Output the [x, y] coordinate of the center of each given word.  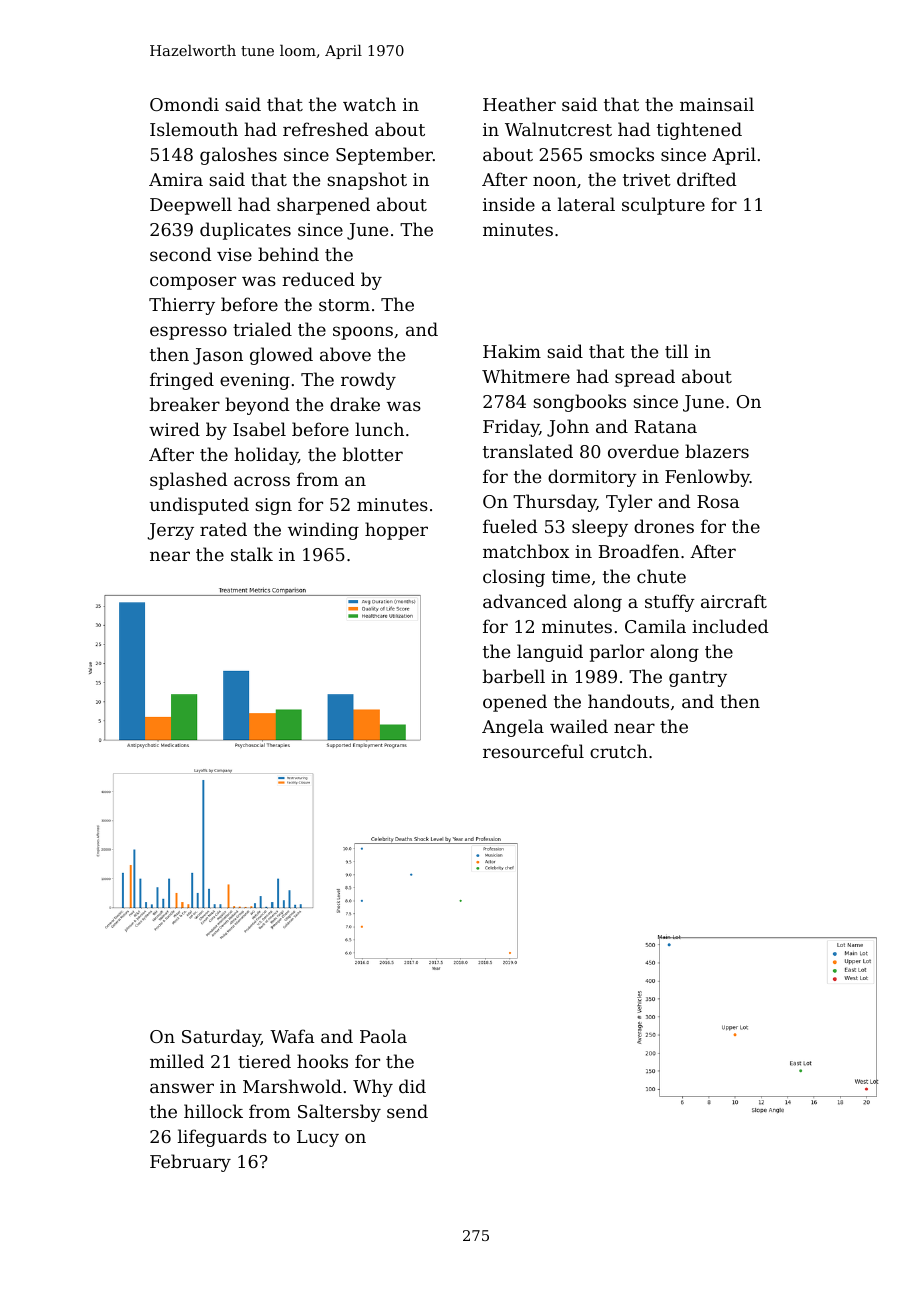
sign [273, 506]
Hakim [512, 351]
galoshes [238, 156]
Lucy [318, 1138]
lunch [379, 429]
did [412, 1086]
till [676, 351]
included [730, 626]
